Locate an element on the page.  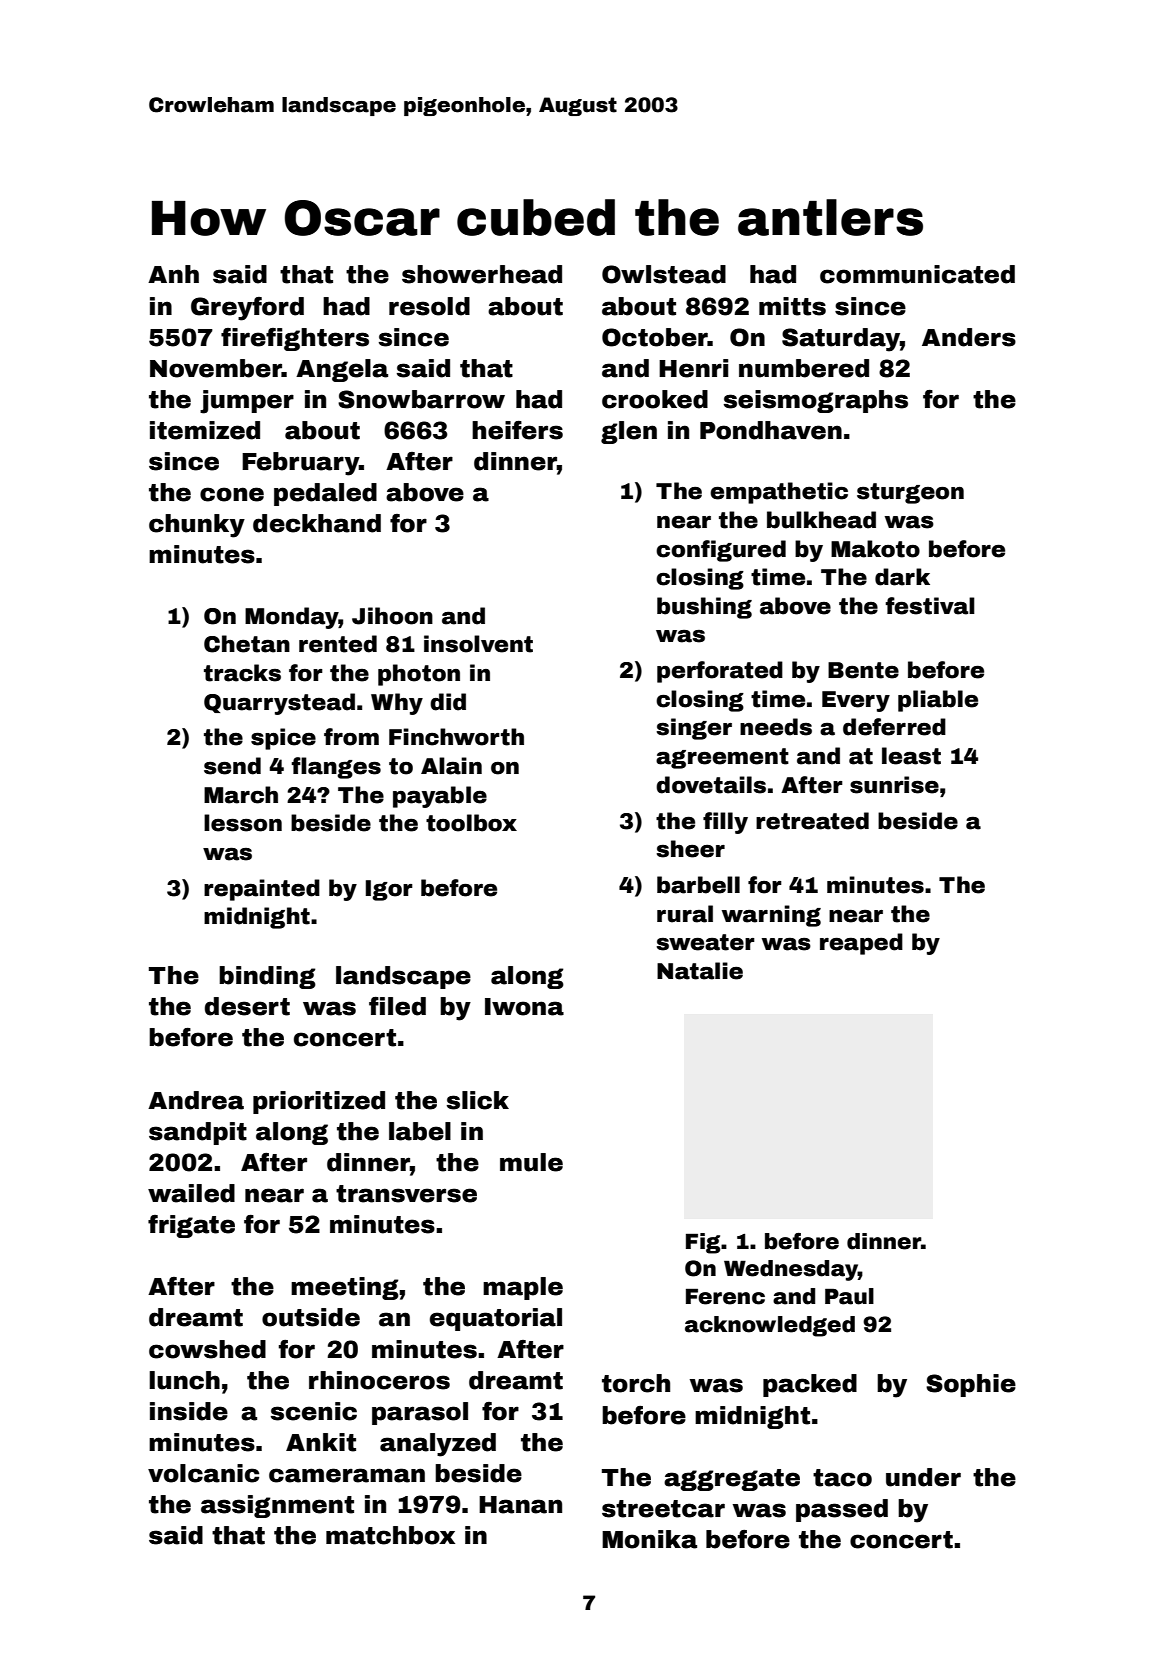
volcanic is located at coordinates (203, 1473).
